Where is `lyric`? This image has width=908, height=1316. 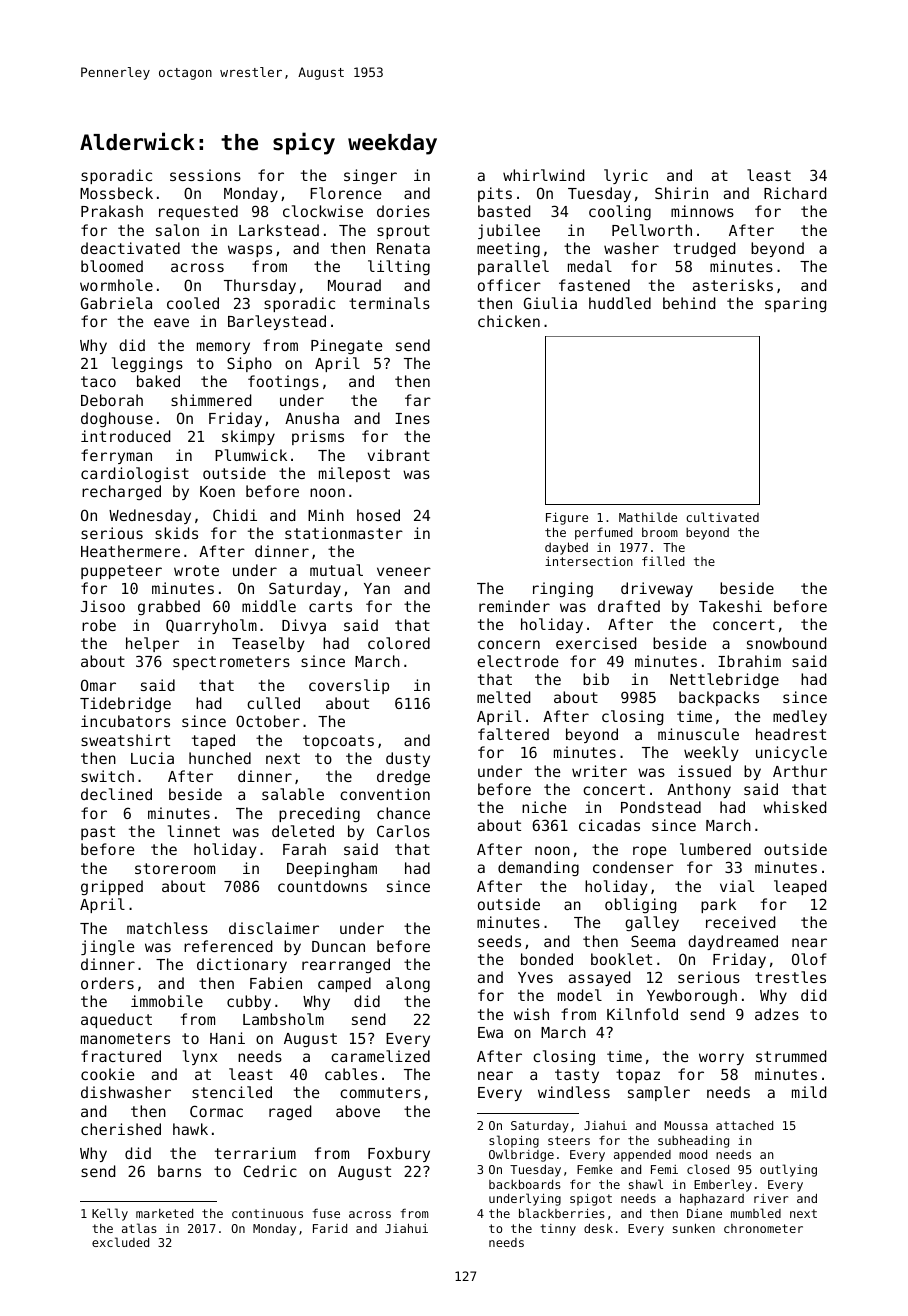 lyric is located at coordinates (626, 176).
